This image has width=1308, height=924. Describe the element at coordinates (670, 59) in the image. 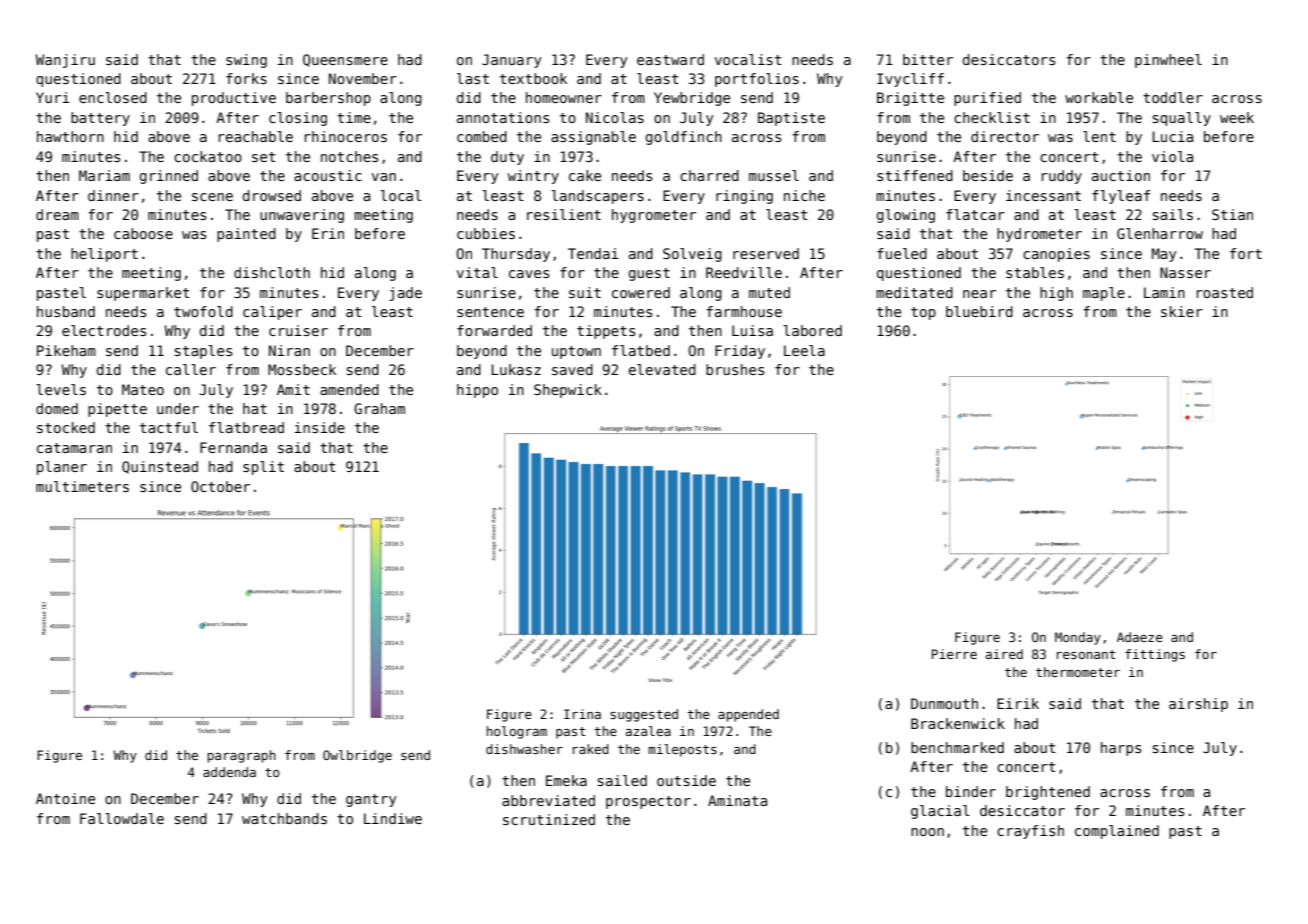

I see `eastward` at that location.
